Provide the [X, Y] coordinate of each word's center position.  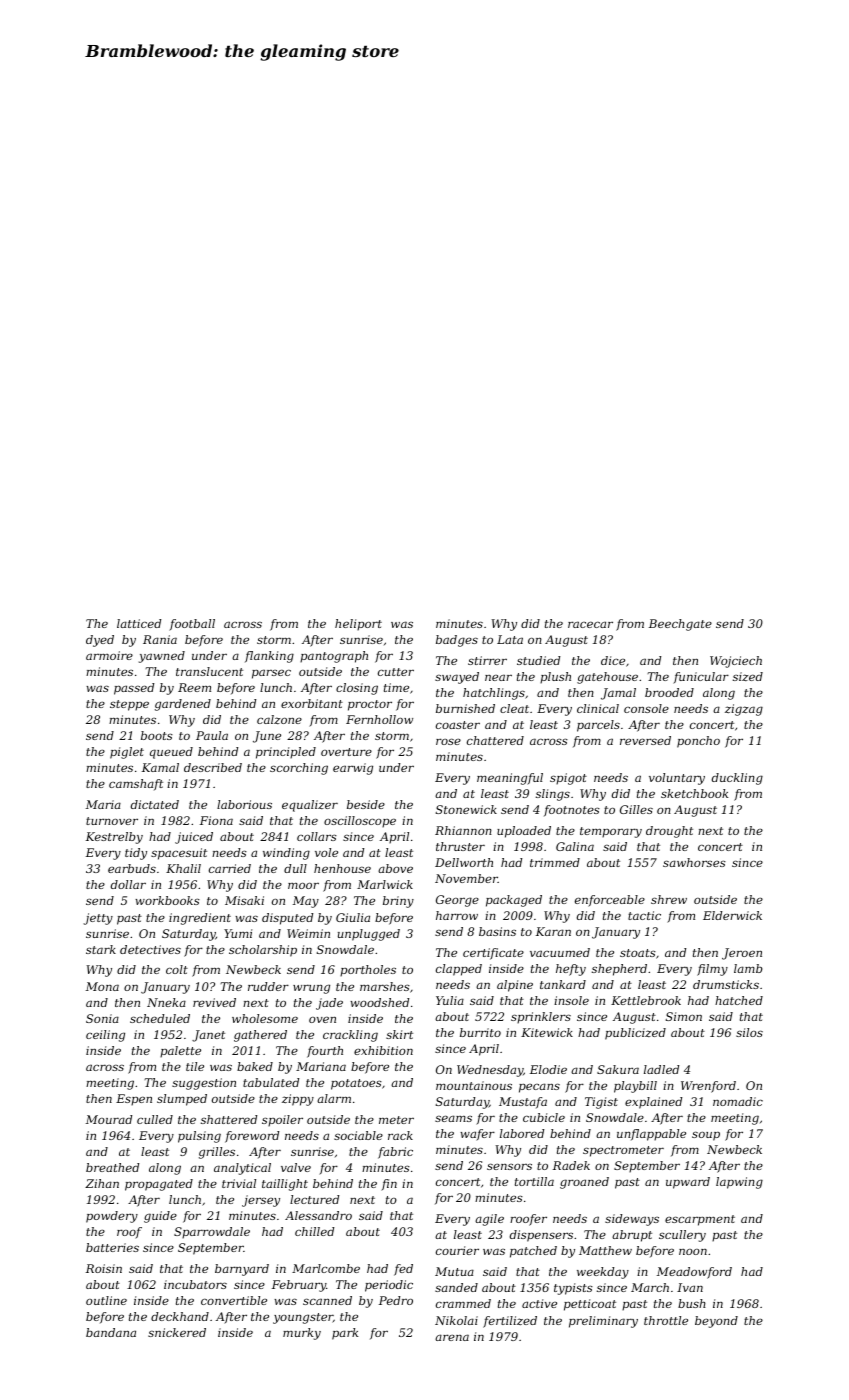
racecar [590, 624]
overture [346, 752]
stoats [638, 953]
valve [296, 1167]
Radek [571, 1165]
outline [106, 1300]
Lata [510, 639]
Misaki [244, 900]
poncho [698, 742]
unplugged [369, 935]
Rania [160, 639]
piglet [127, 753]
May [306, 902]
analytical [242, 1169]
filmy [712, 970]
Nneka [166, 1002]
